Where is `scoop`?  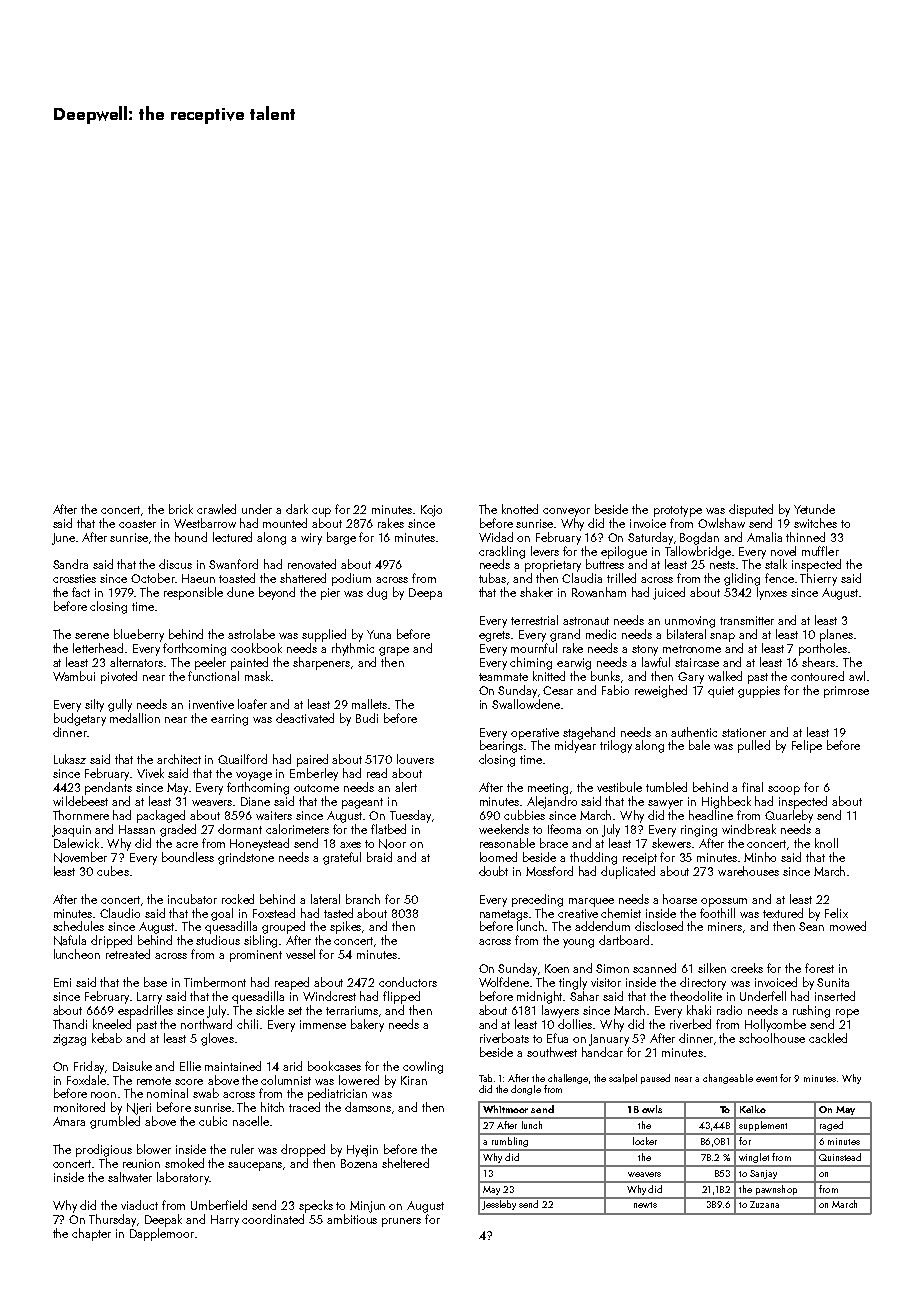
scoop is located at coordinates (784, 790).
